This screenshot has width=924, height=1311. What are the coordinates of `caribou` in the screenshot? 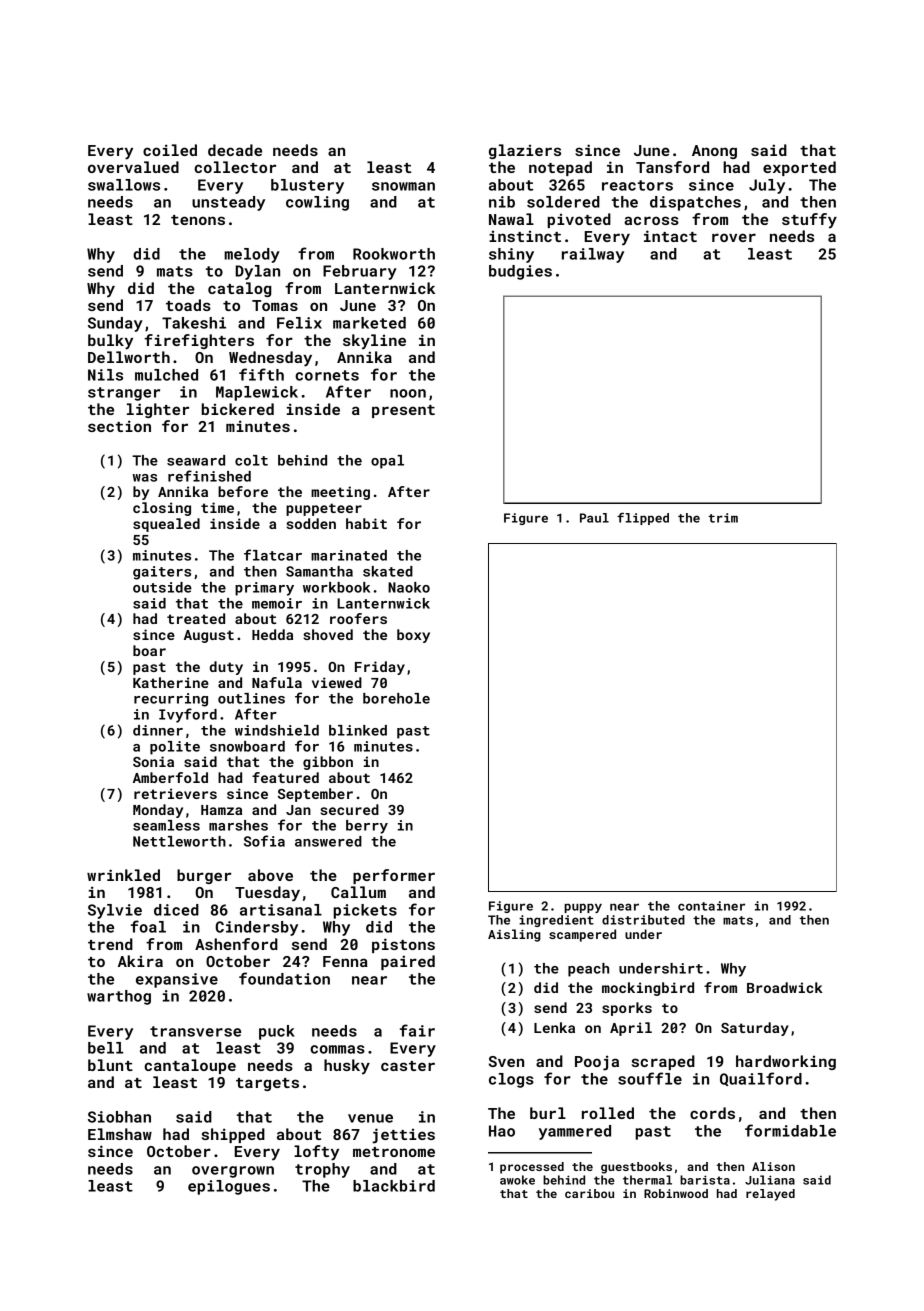 It's located at (589, 1193).
